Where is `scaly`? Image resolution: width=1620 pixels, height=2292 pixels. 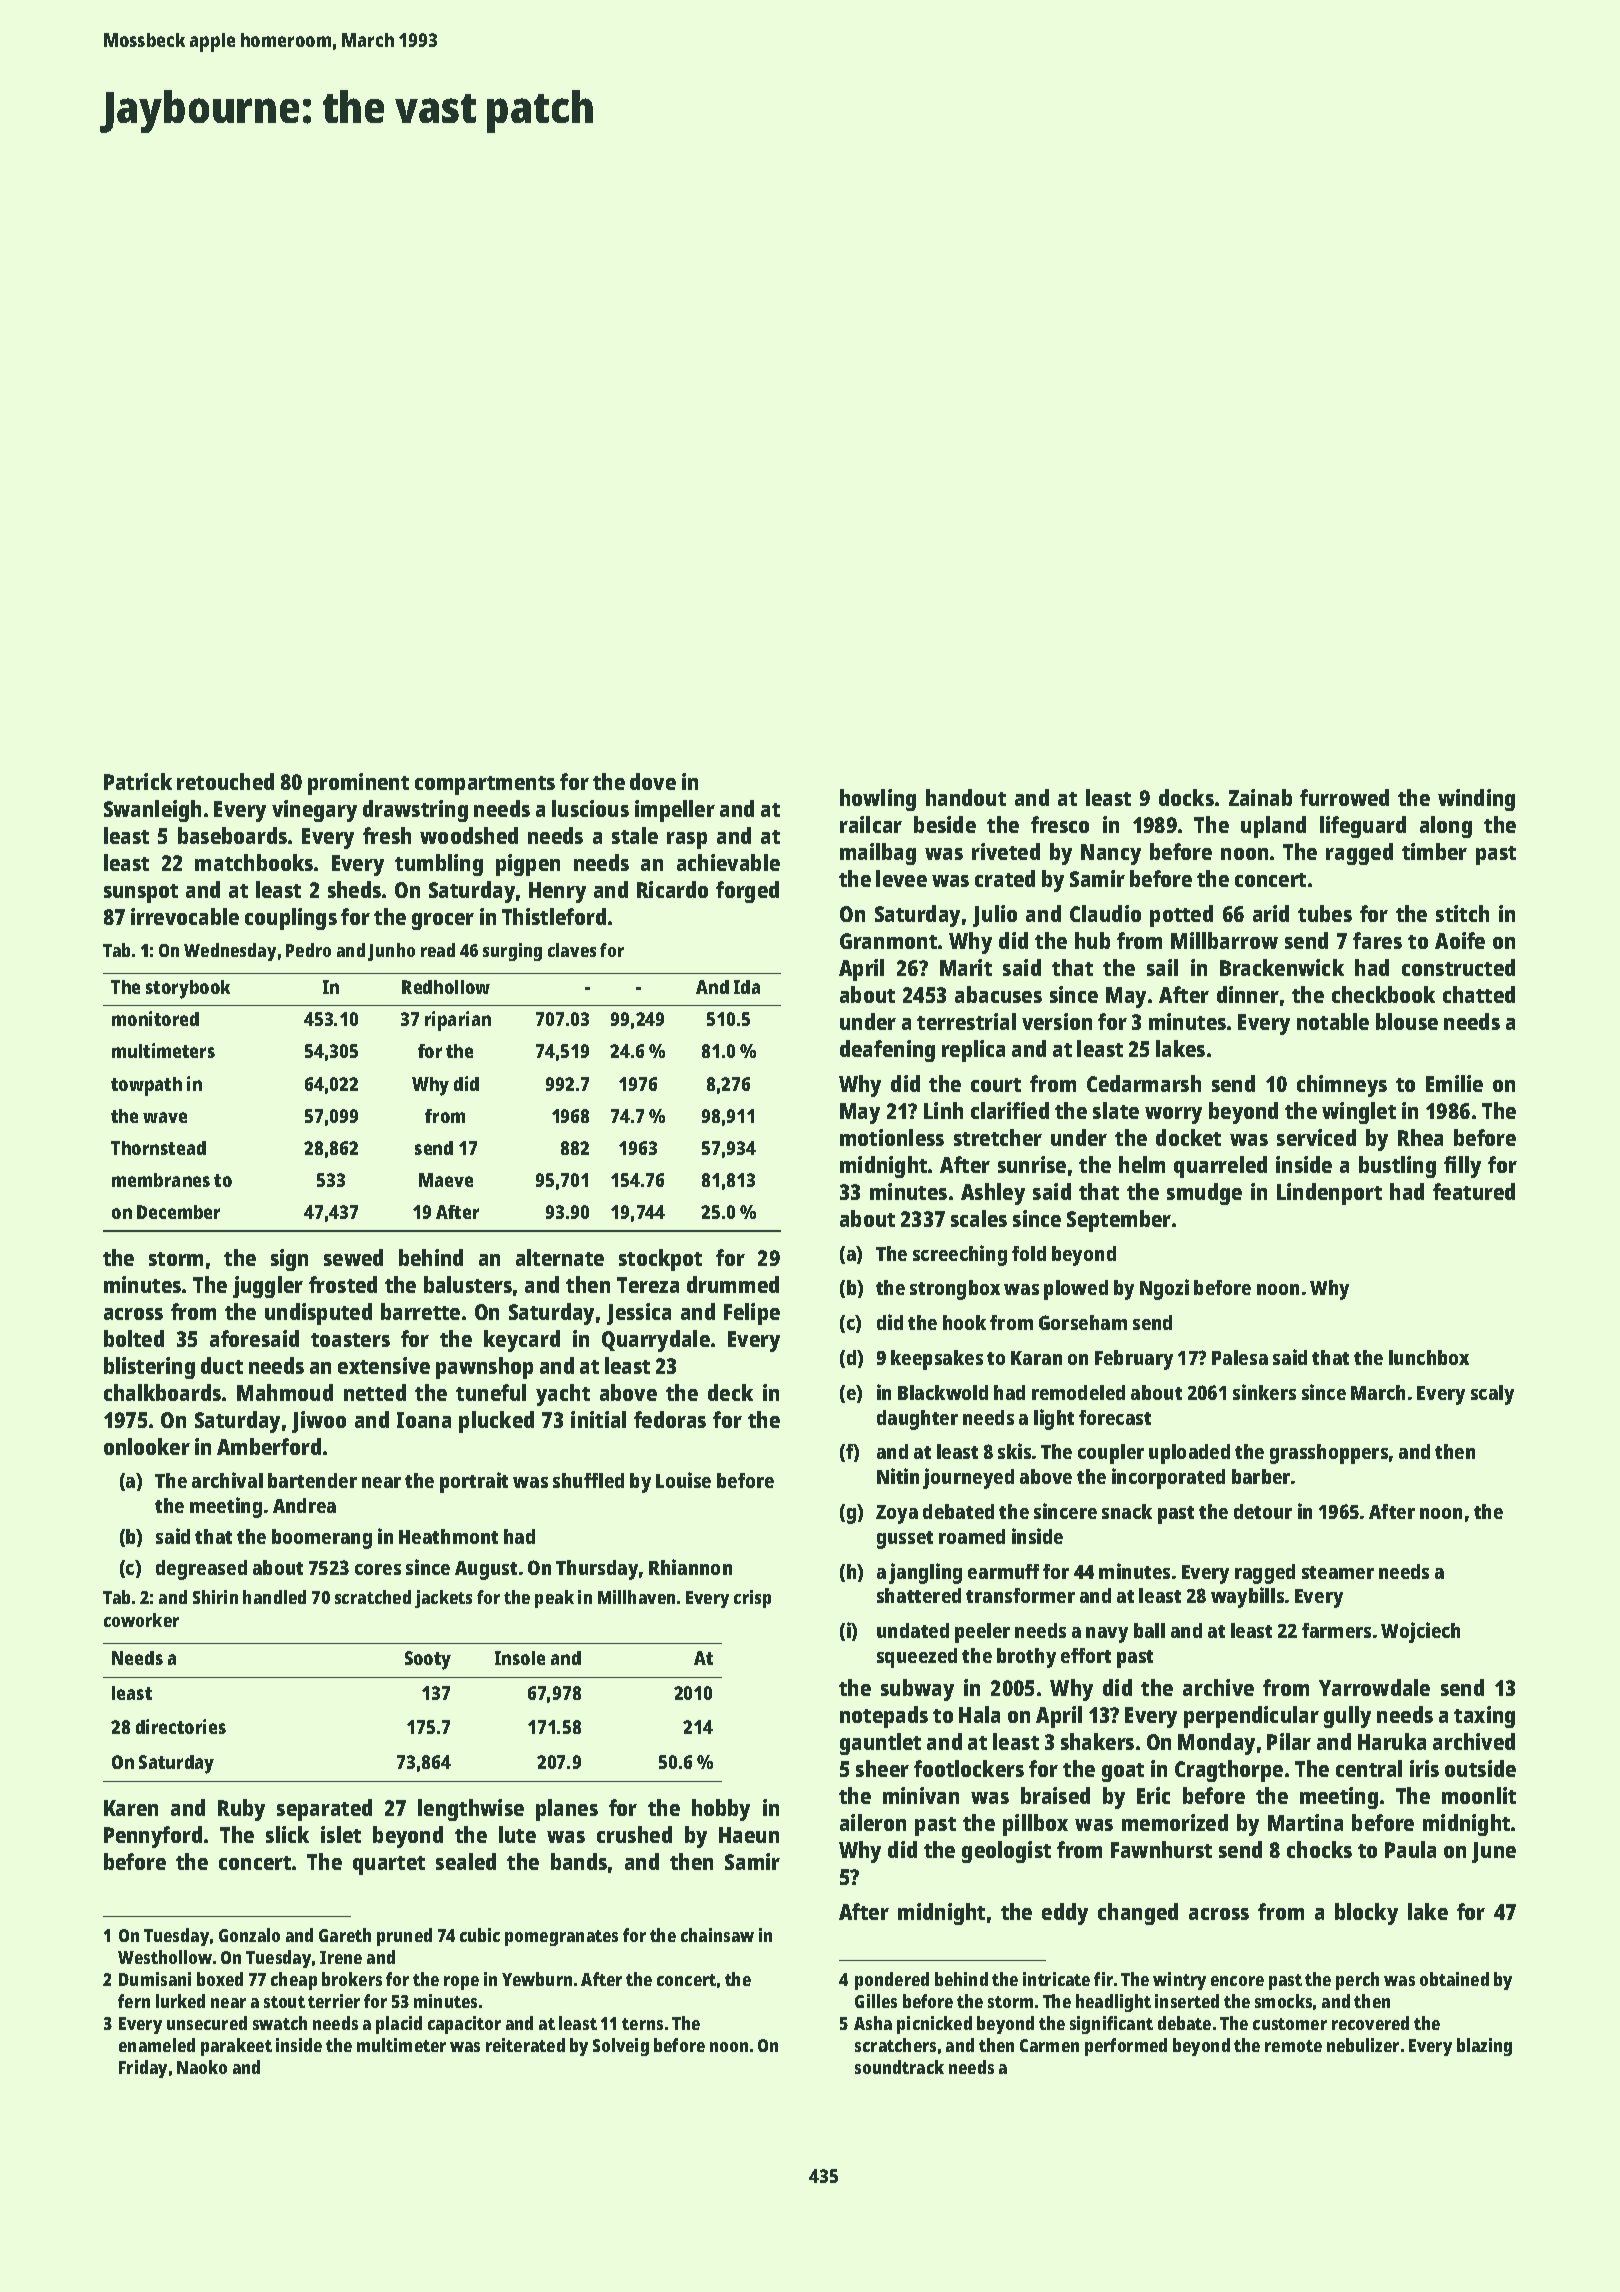 scaly is located at coordinates (1492, 1395).
